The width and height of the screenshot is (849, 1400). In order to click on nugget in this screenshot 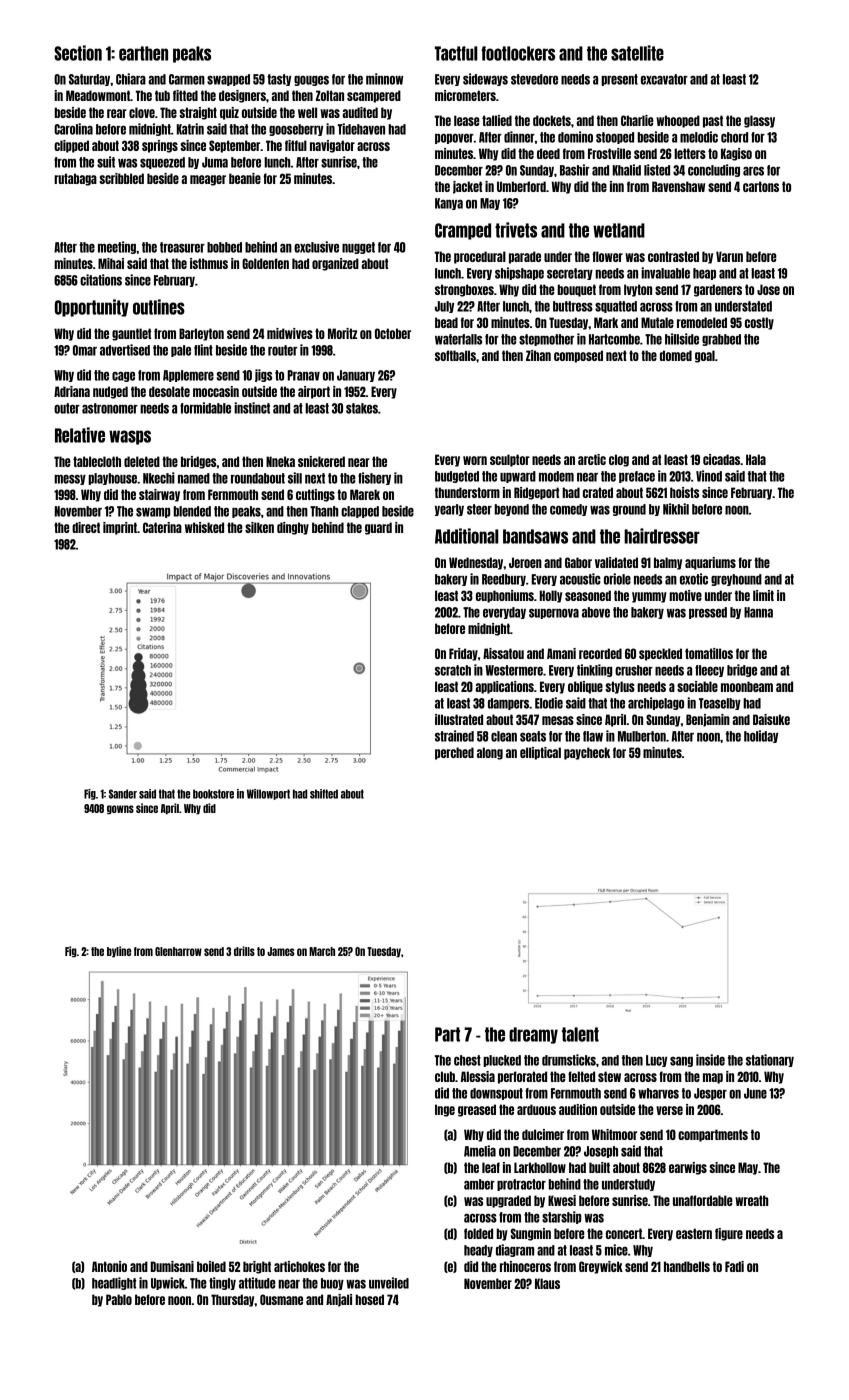, I will do `click(358, 248)`.
